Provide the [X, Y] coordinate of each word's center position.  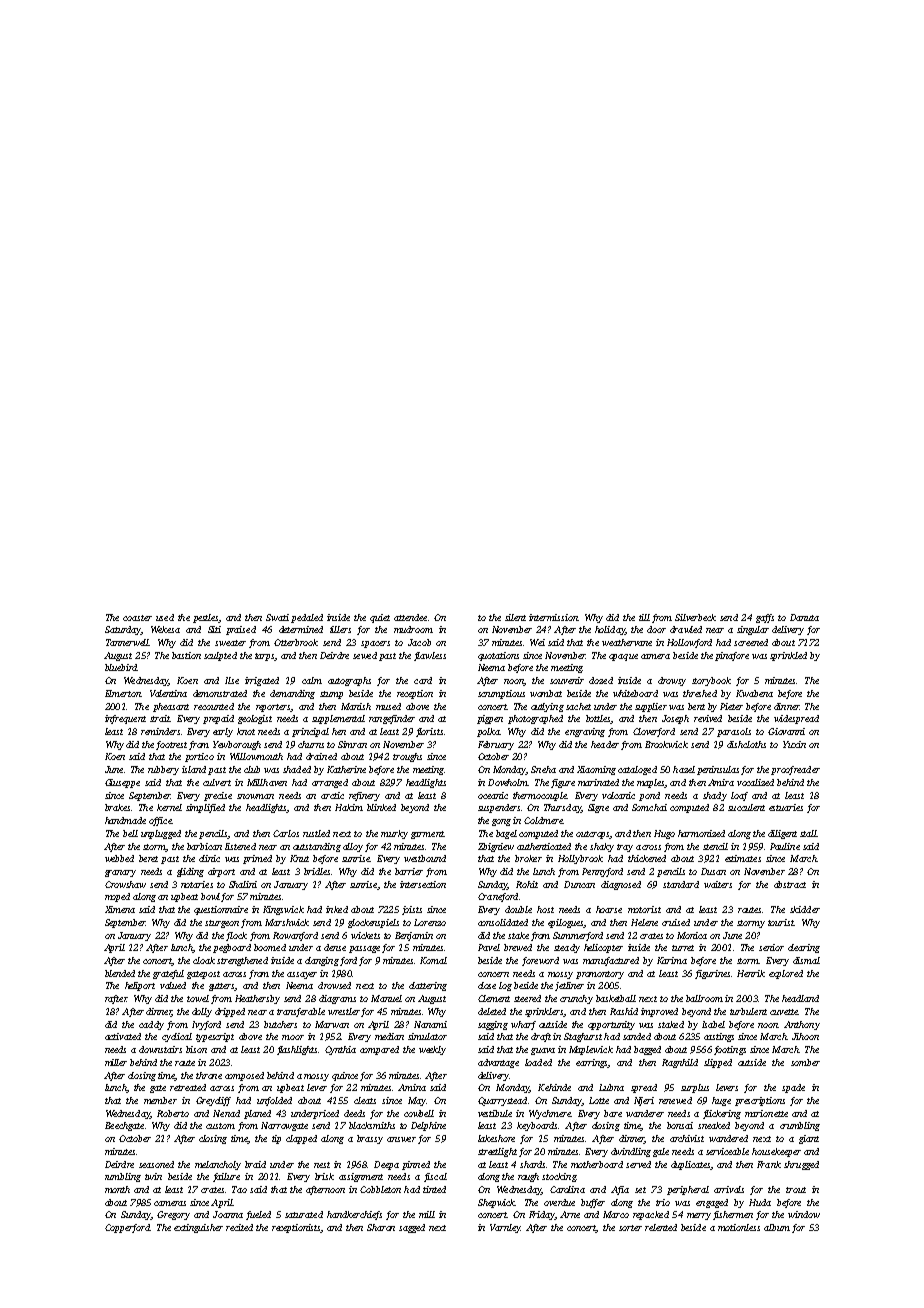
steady [567, 948]
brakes [117, 807]
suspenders [499, 808]
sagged [412, 1228]
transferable [301, 1012]
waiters [718, 884]
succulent [746, 807]
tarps [265, 657]
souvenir [567, 680]
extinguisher [198, 1228]
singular [753, 630]
